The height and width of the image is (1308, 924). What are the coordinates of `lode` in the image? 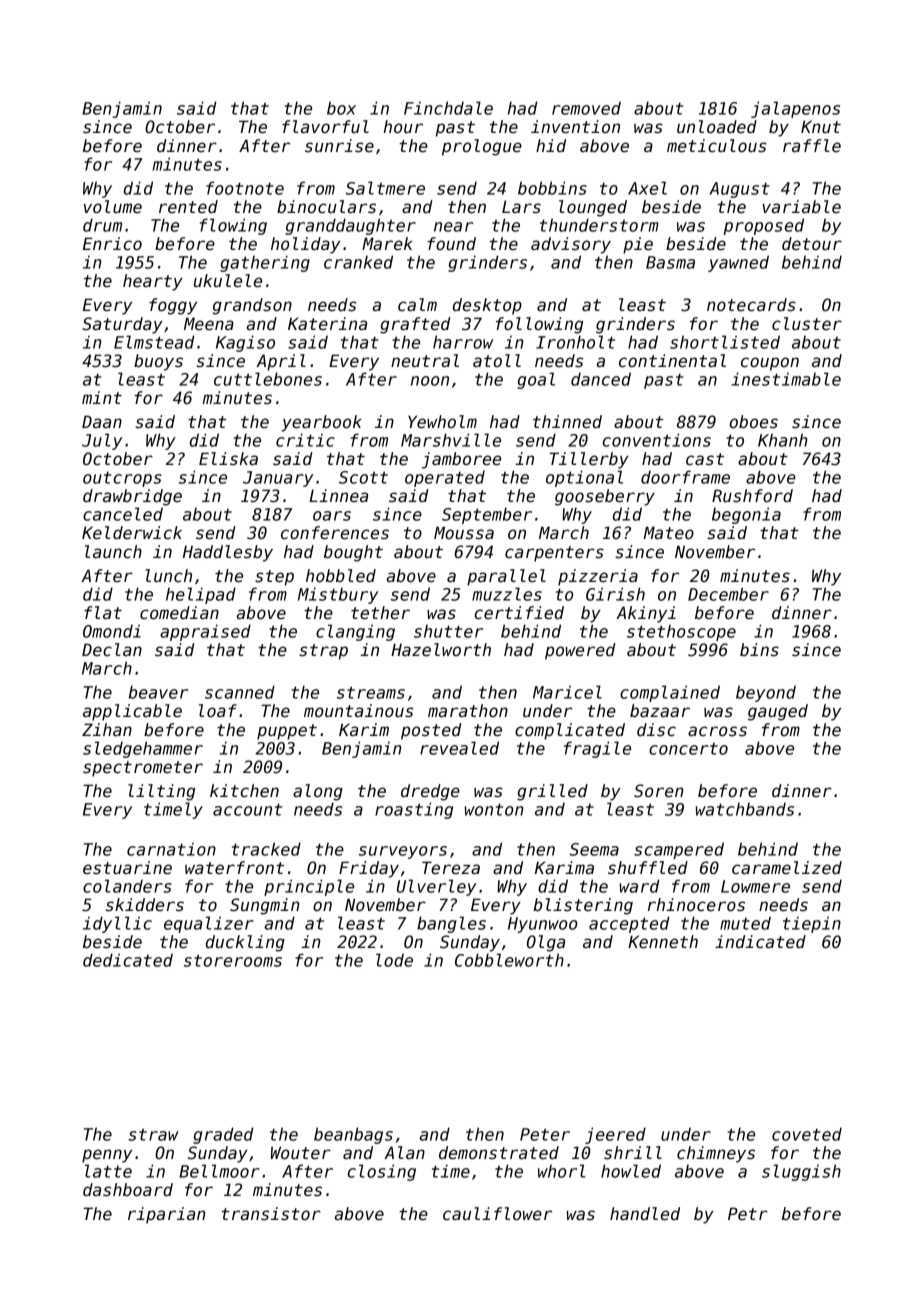 It's located at (394, 960).
